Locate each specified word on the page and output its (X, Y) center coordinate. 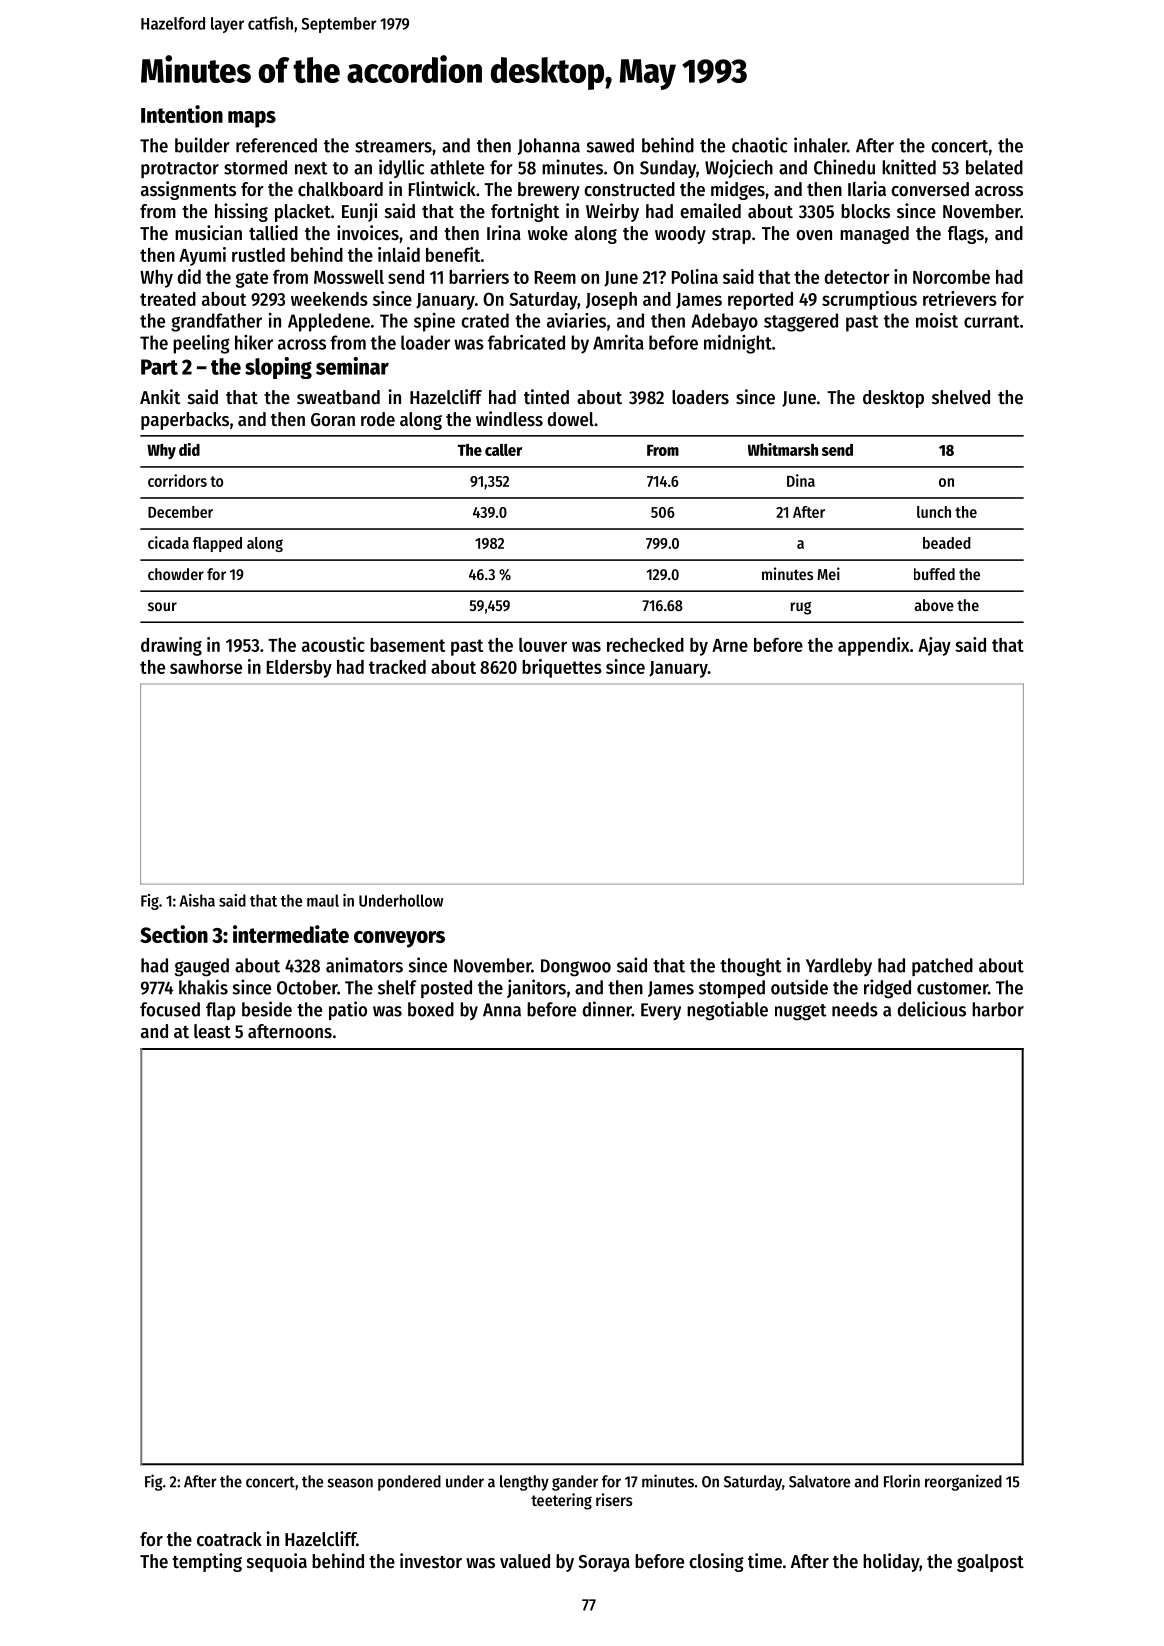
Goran (333, 420)
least (212, 1031)
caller (503, 450)
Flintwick (442, 189)
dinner (607, 1009)
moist (937, 320)
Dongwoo (576, 968)
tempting (207, 1562)
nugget (800, 1012)
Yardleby (839, 967)
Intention (182, 114)
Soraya (604, 1563)
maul (323, 900)
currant (991, 321)
